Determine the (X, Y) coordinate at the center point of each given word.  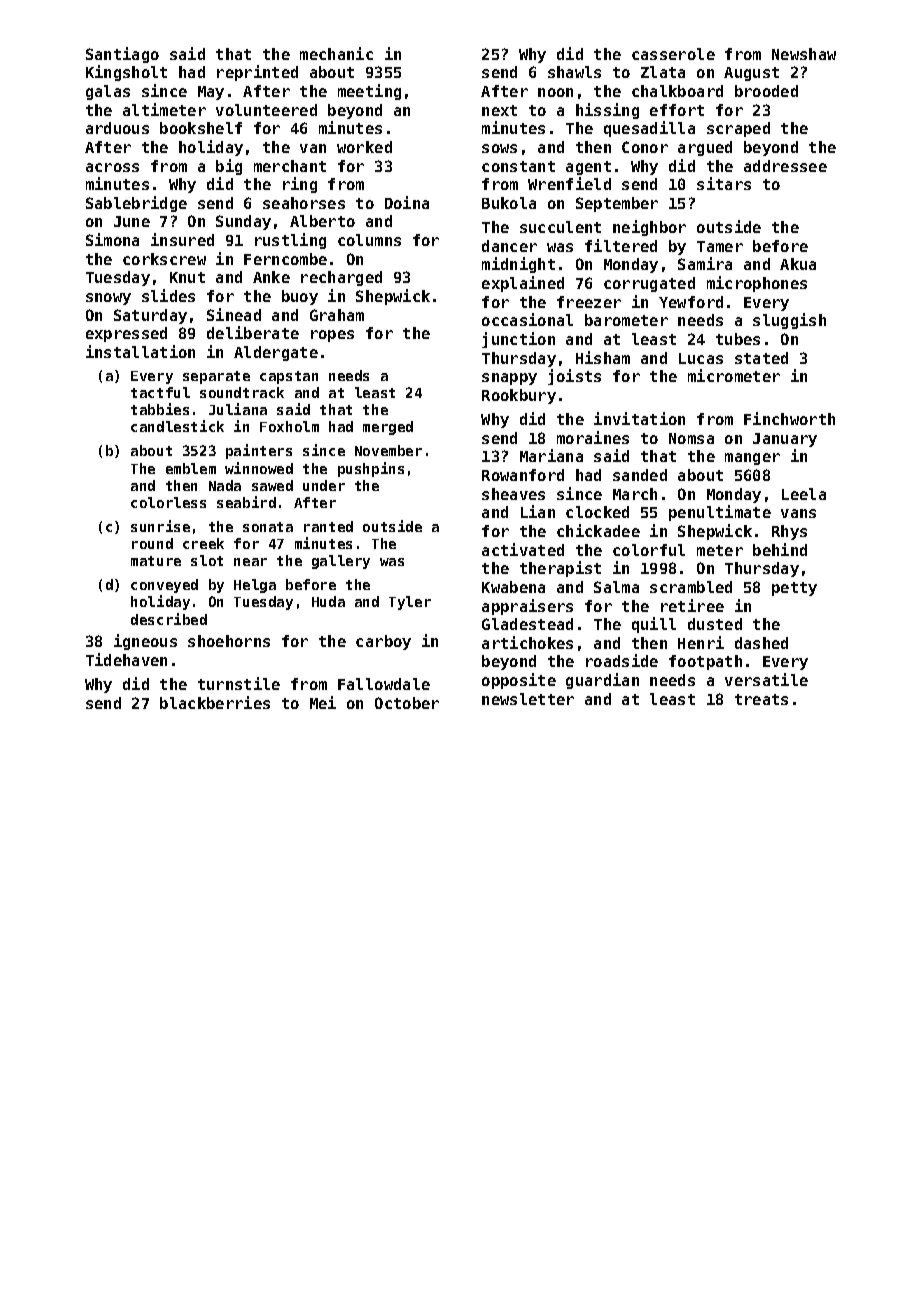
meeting (369, 92)
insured (182, 239)
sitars (724, 183)
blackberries (215, 702)
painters (259, 451)
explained (523, 284)
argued (705, 148)
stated (761, 358)
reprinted (257, 73)
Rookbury (519, 396)
